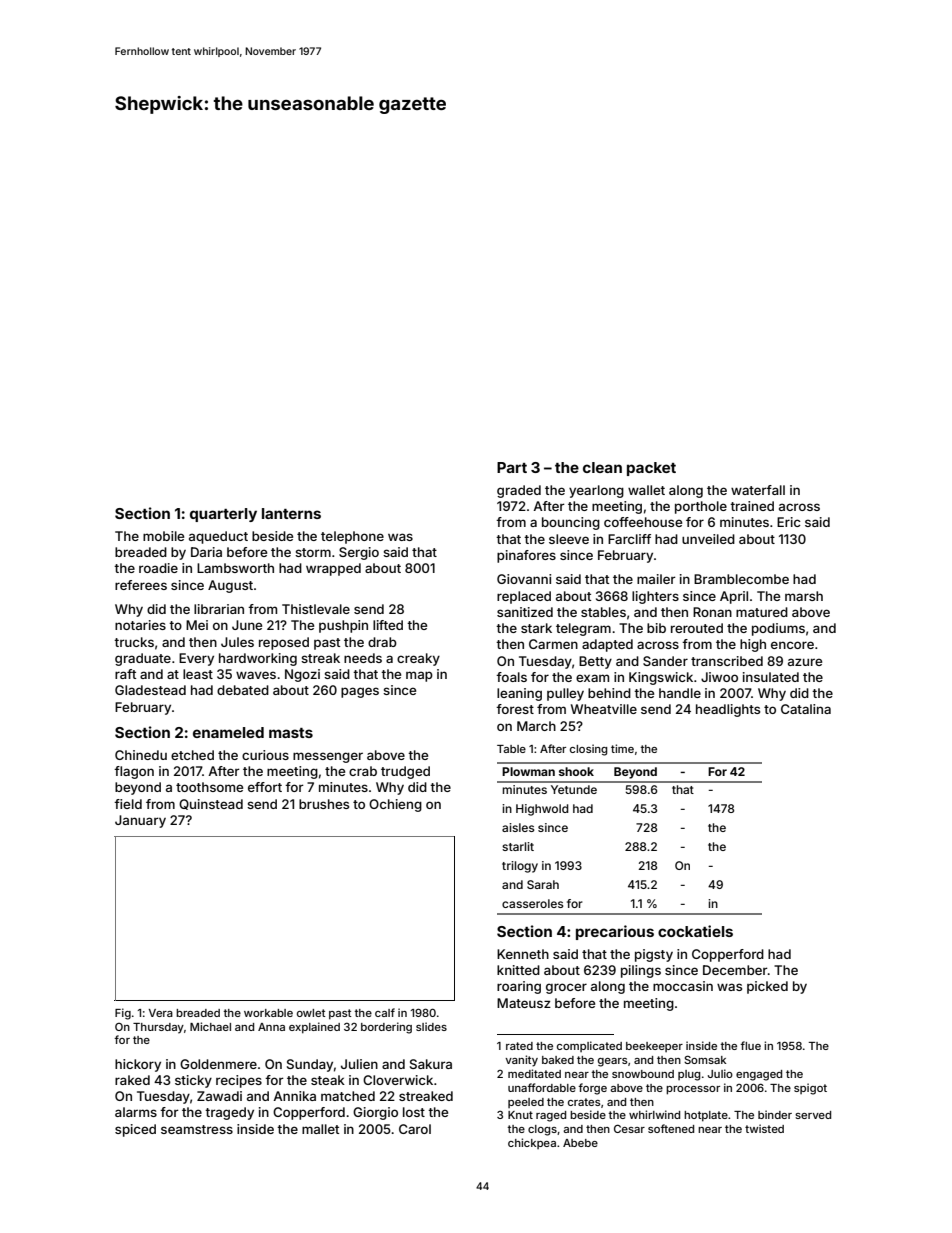  Describe the element at coordinates (320, 1129) in the screenshot. I see `mallet` at that location.
